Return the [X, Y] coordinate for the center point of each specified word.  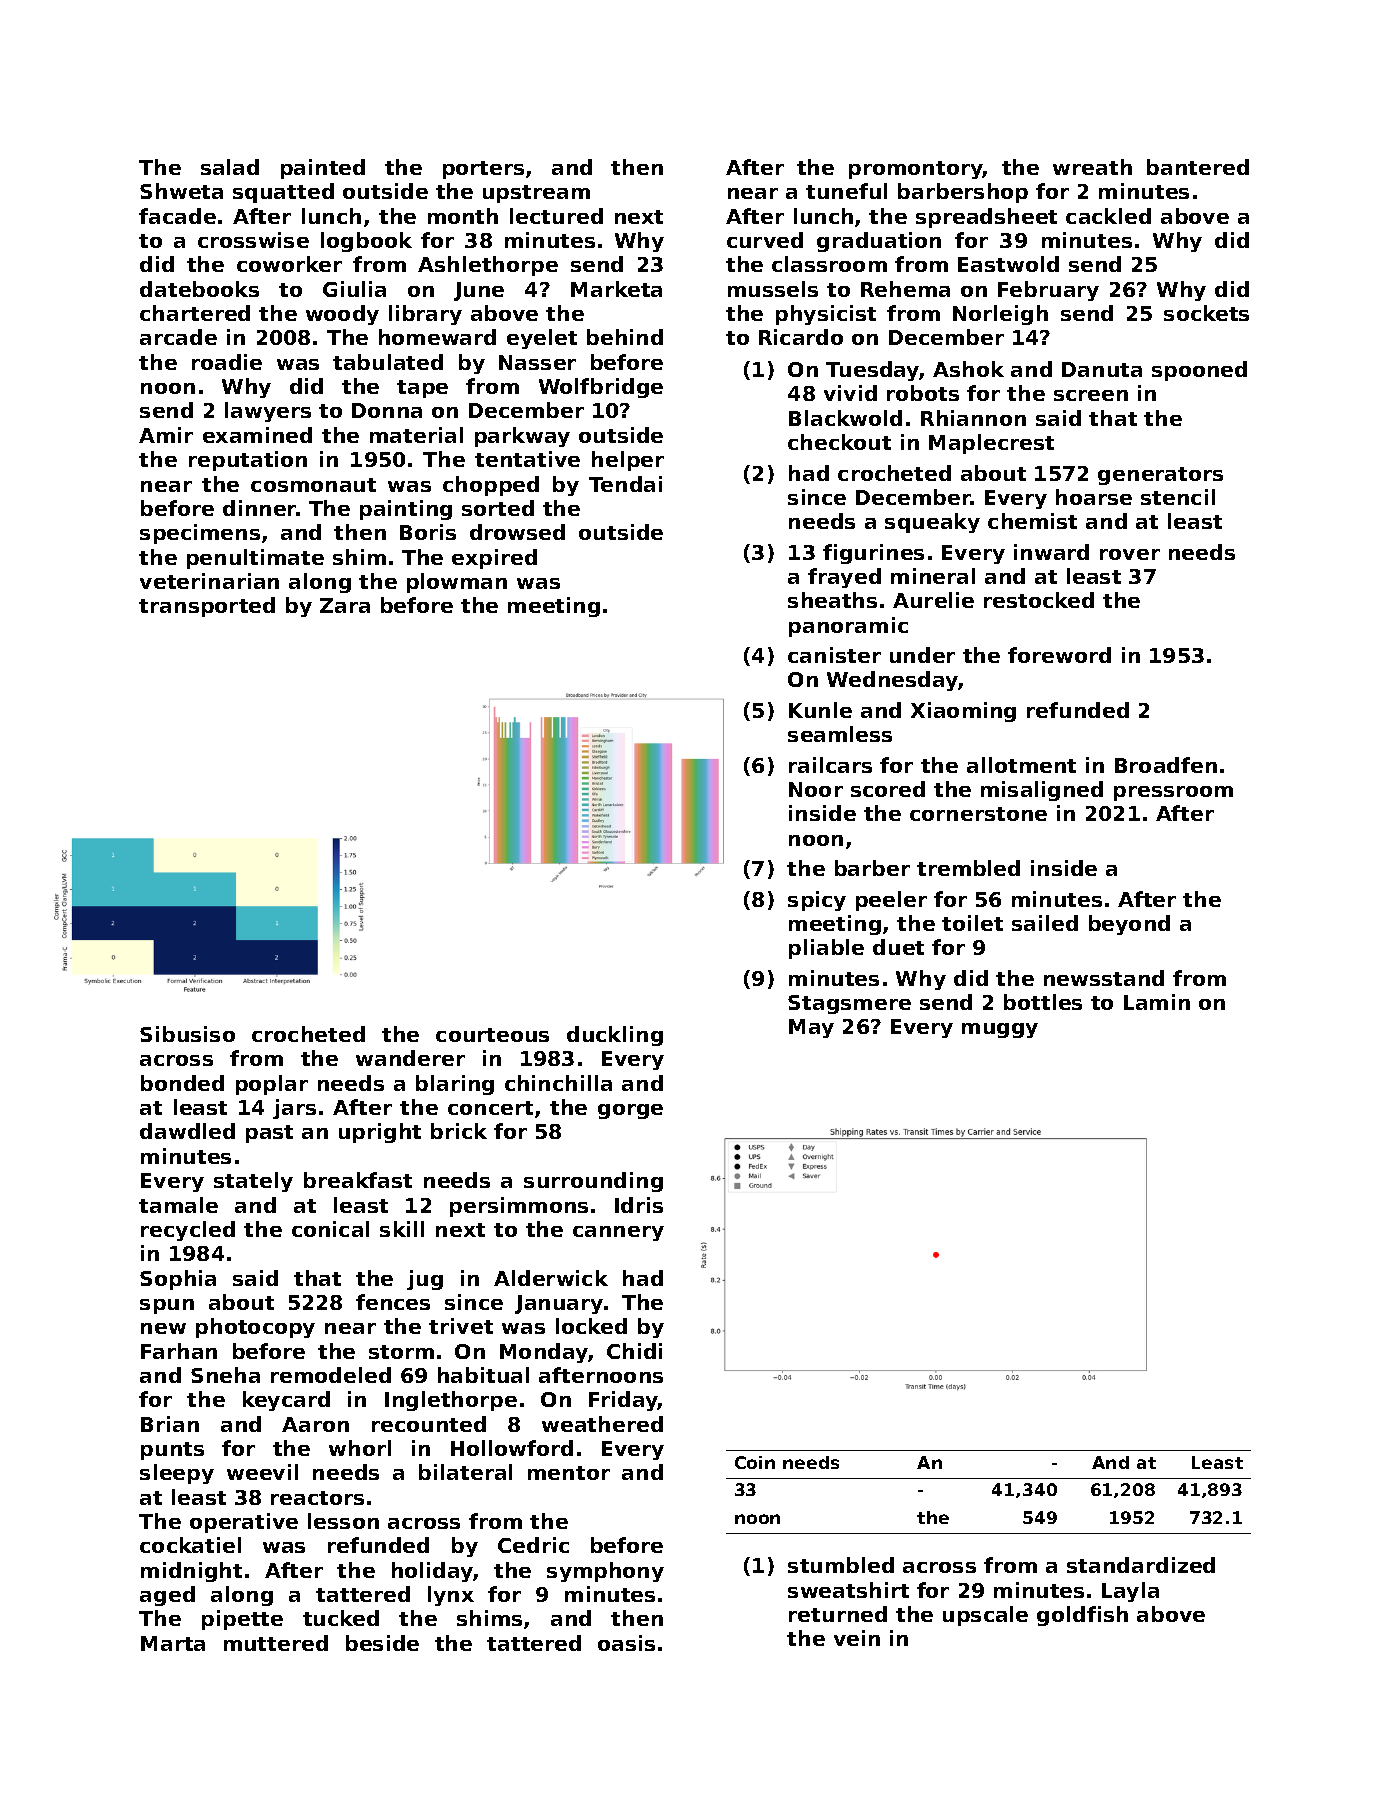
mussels [773, 289]
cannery [618, 1233]
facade [177, 216]
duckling [615, 1036]
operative [244, 1523]
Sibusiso [187, 1034]
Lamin [1157, 1002]
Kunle [820, 710]
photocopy [255, 1328]
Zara [345, 605]
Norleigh [1000, 315]
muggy [1000, 1030]
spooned [1199, 371]
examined [257, 435]
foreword [1059, 655]
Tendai [625, 484]
